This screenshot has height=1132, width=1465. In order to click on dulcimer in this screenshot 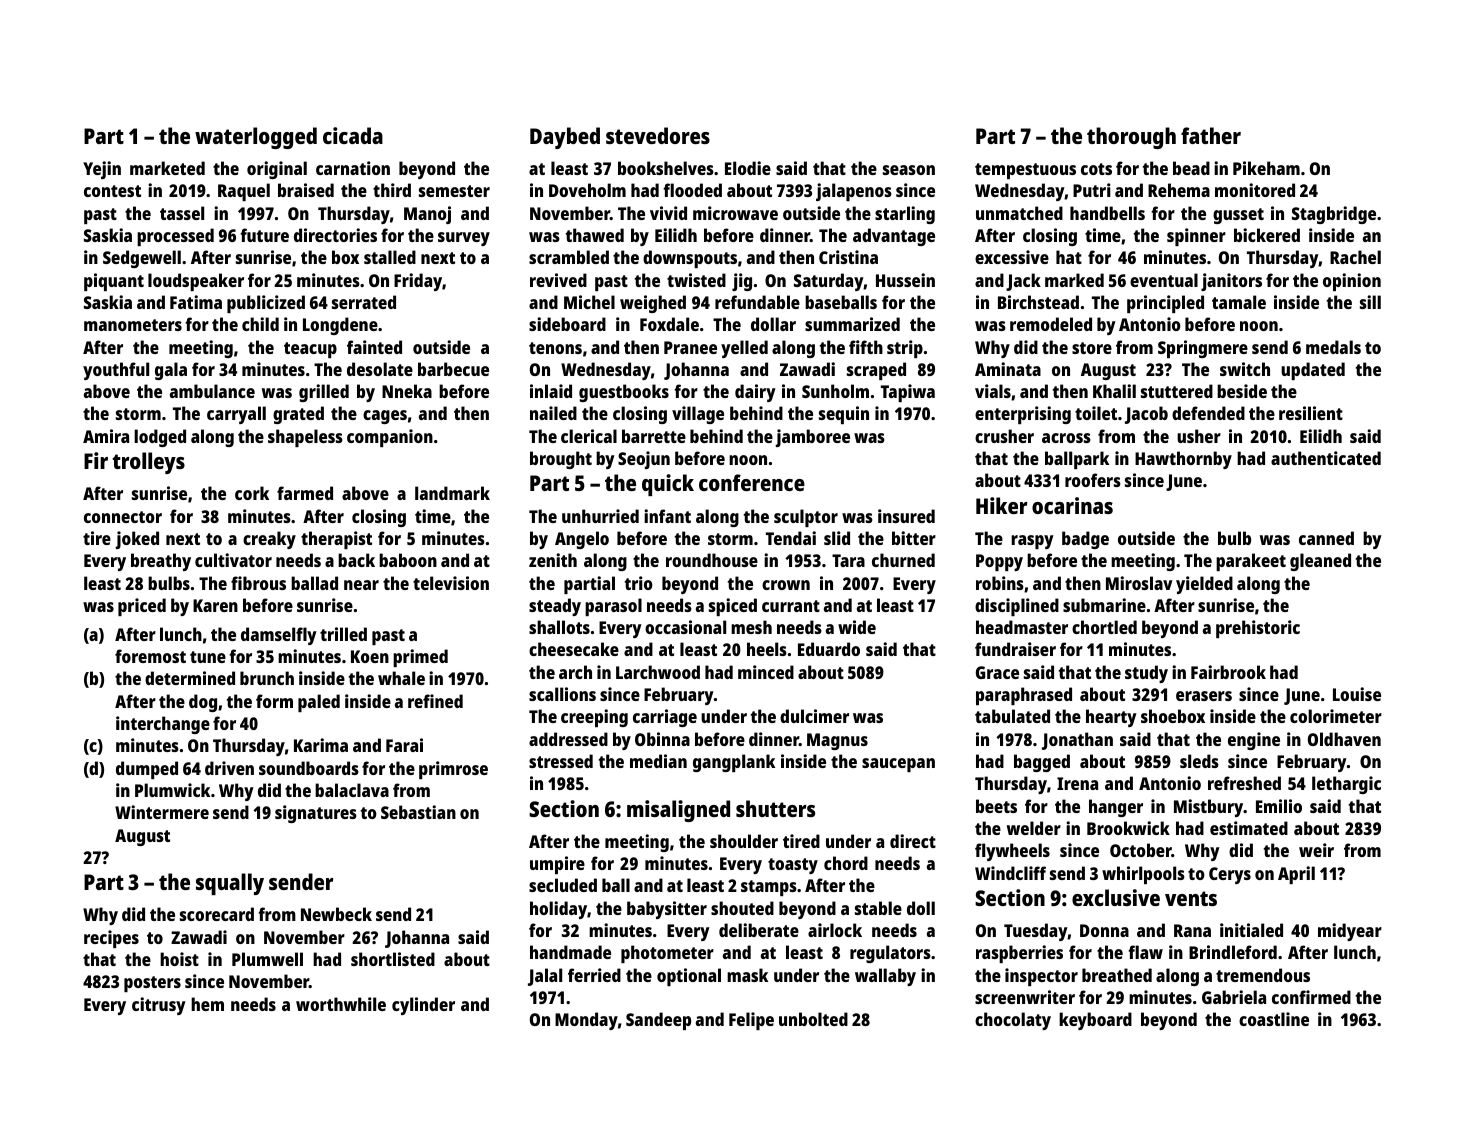, I will do `click(814, 716)`.
